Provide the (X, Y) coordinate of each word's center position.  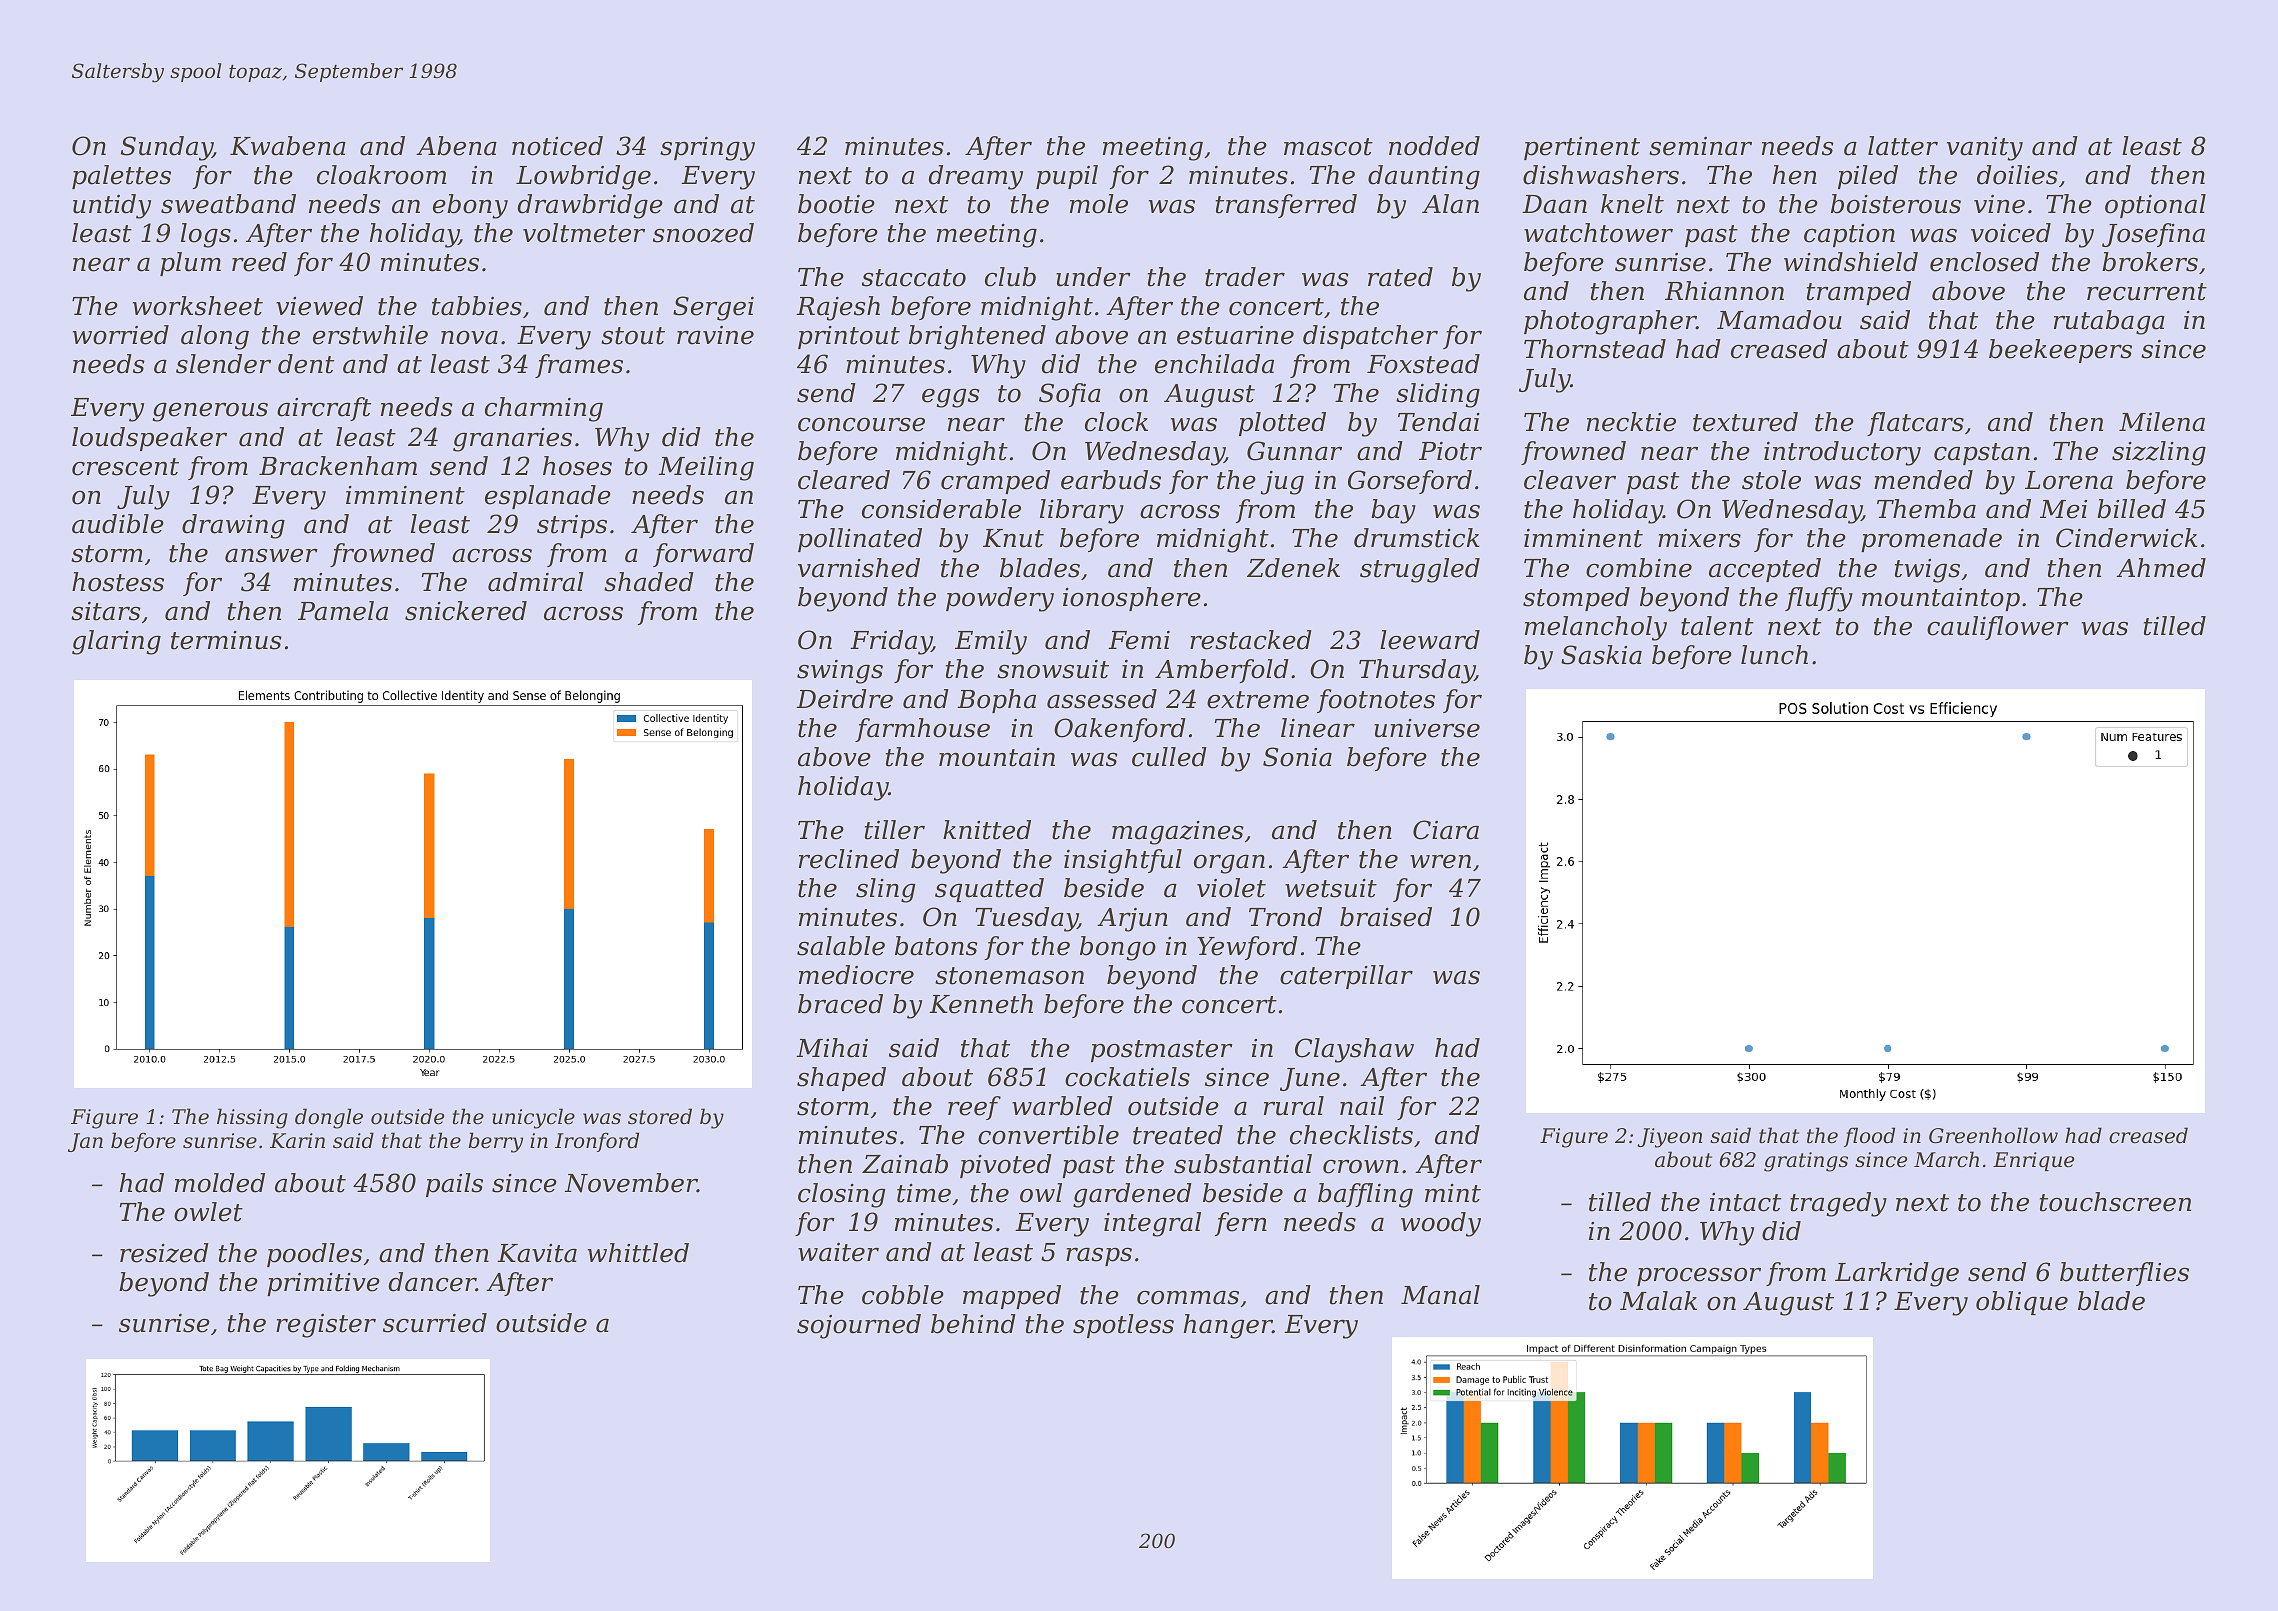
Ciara (1446, 830)
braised (1386, 917)
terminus (226, 640)
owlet (208, 1212)
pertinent (1582, 148)
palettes (121, 177)
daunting (1424, 177)
